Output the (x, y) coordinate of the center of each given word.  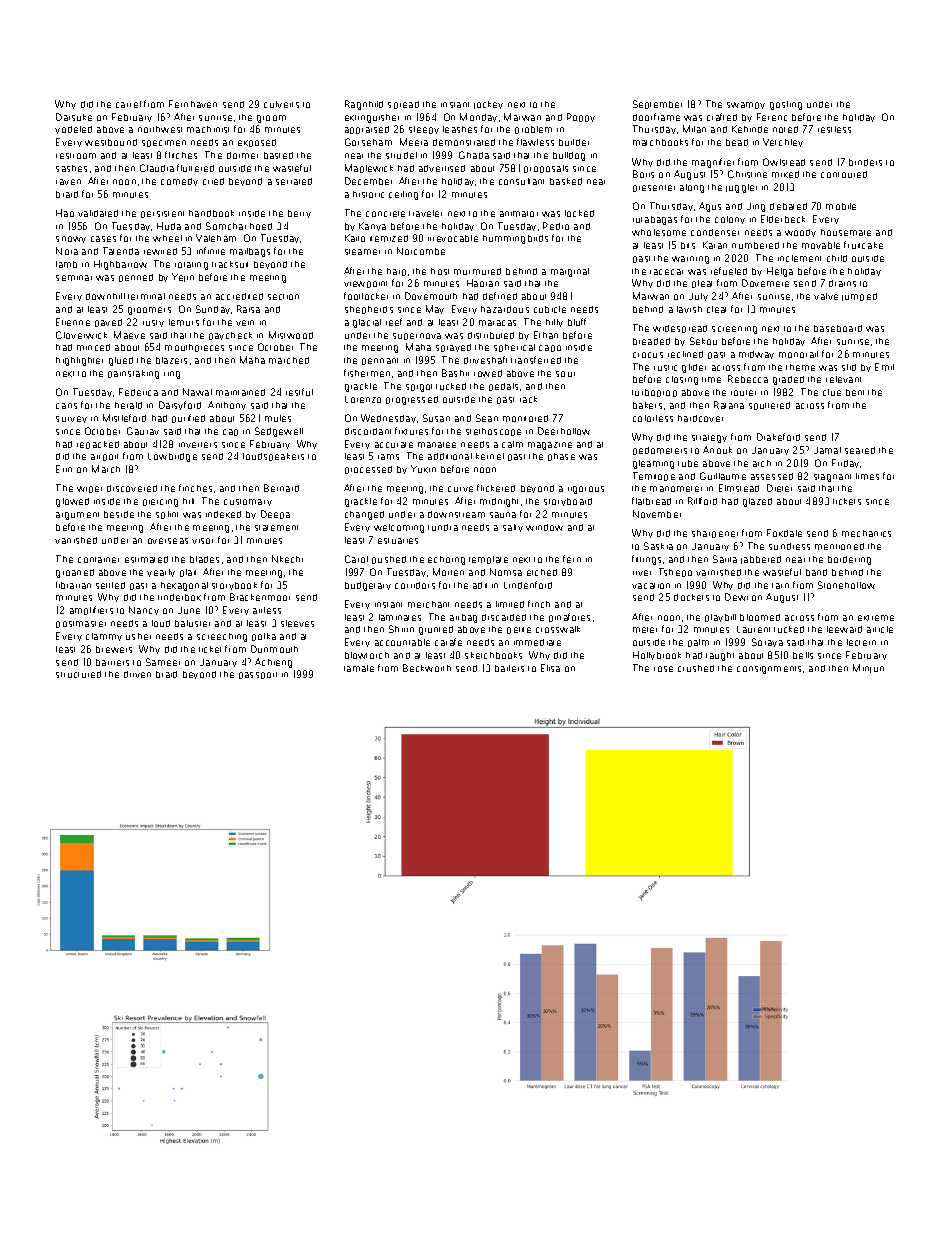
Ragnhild (364, 105)
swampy (746, 105)
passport (258, 675)
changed (364, 515)
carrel (128, 104)
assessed (772, 476)
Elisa (550, 668)
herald (128, 405)
